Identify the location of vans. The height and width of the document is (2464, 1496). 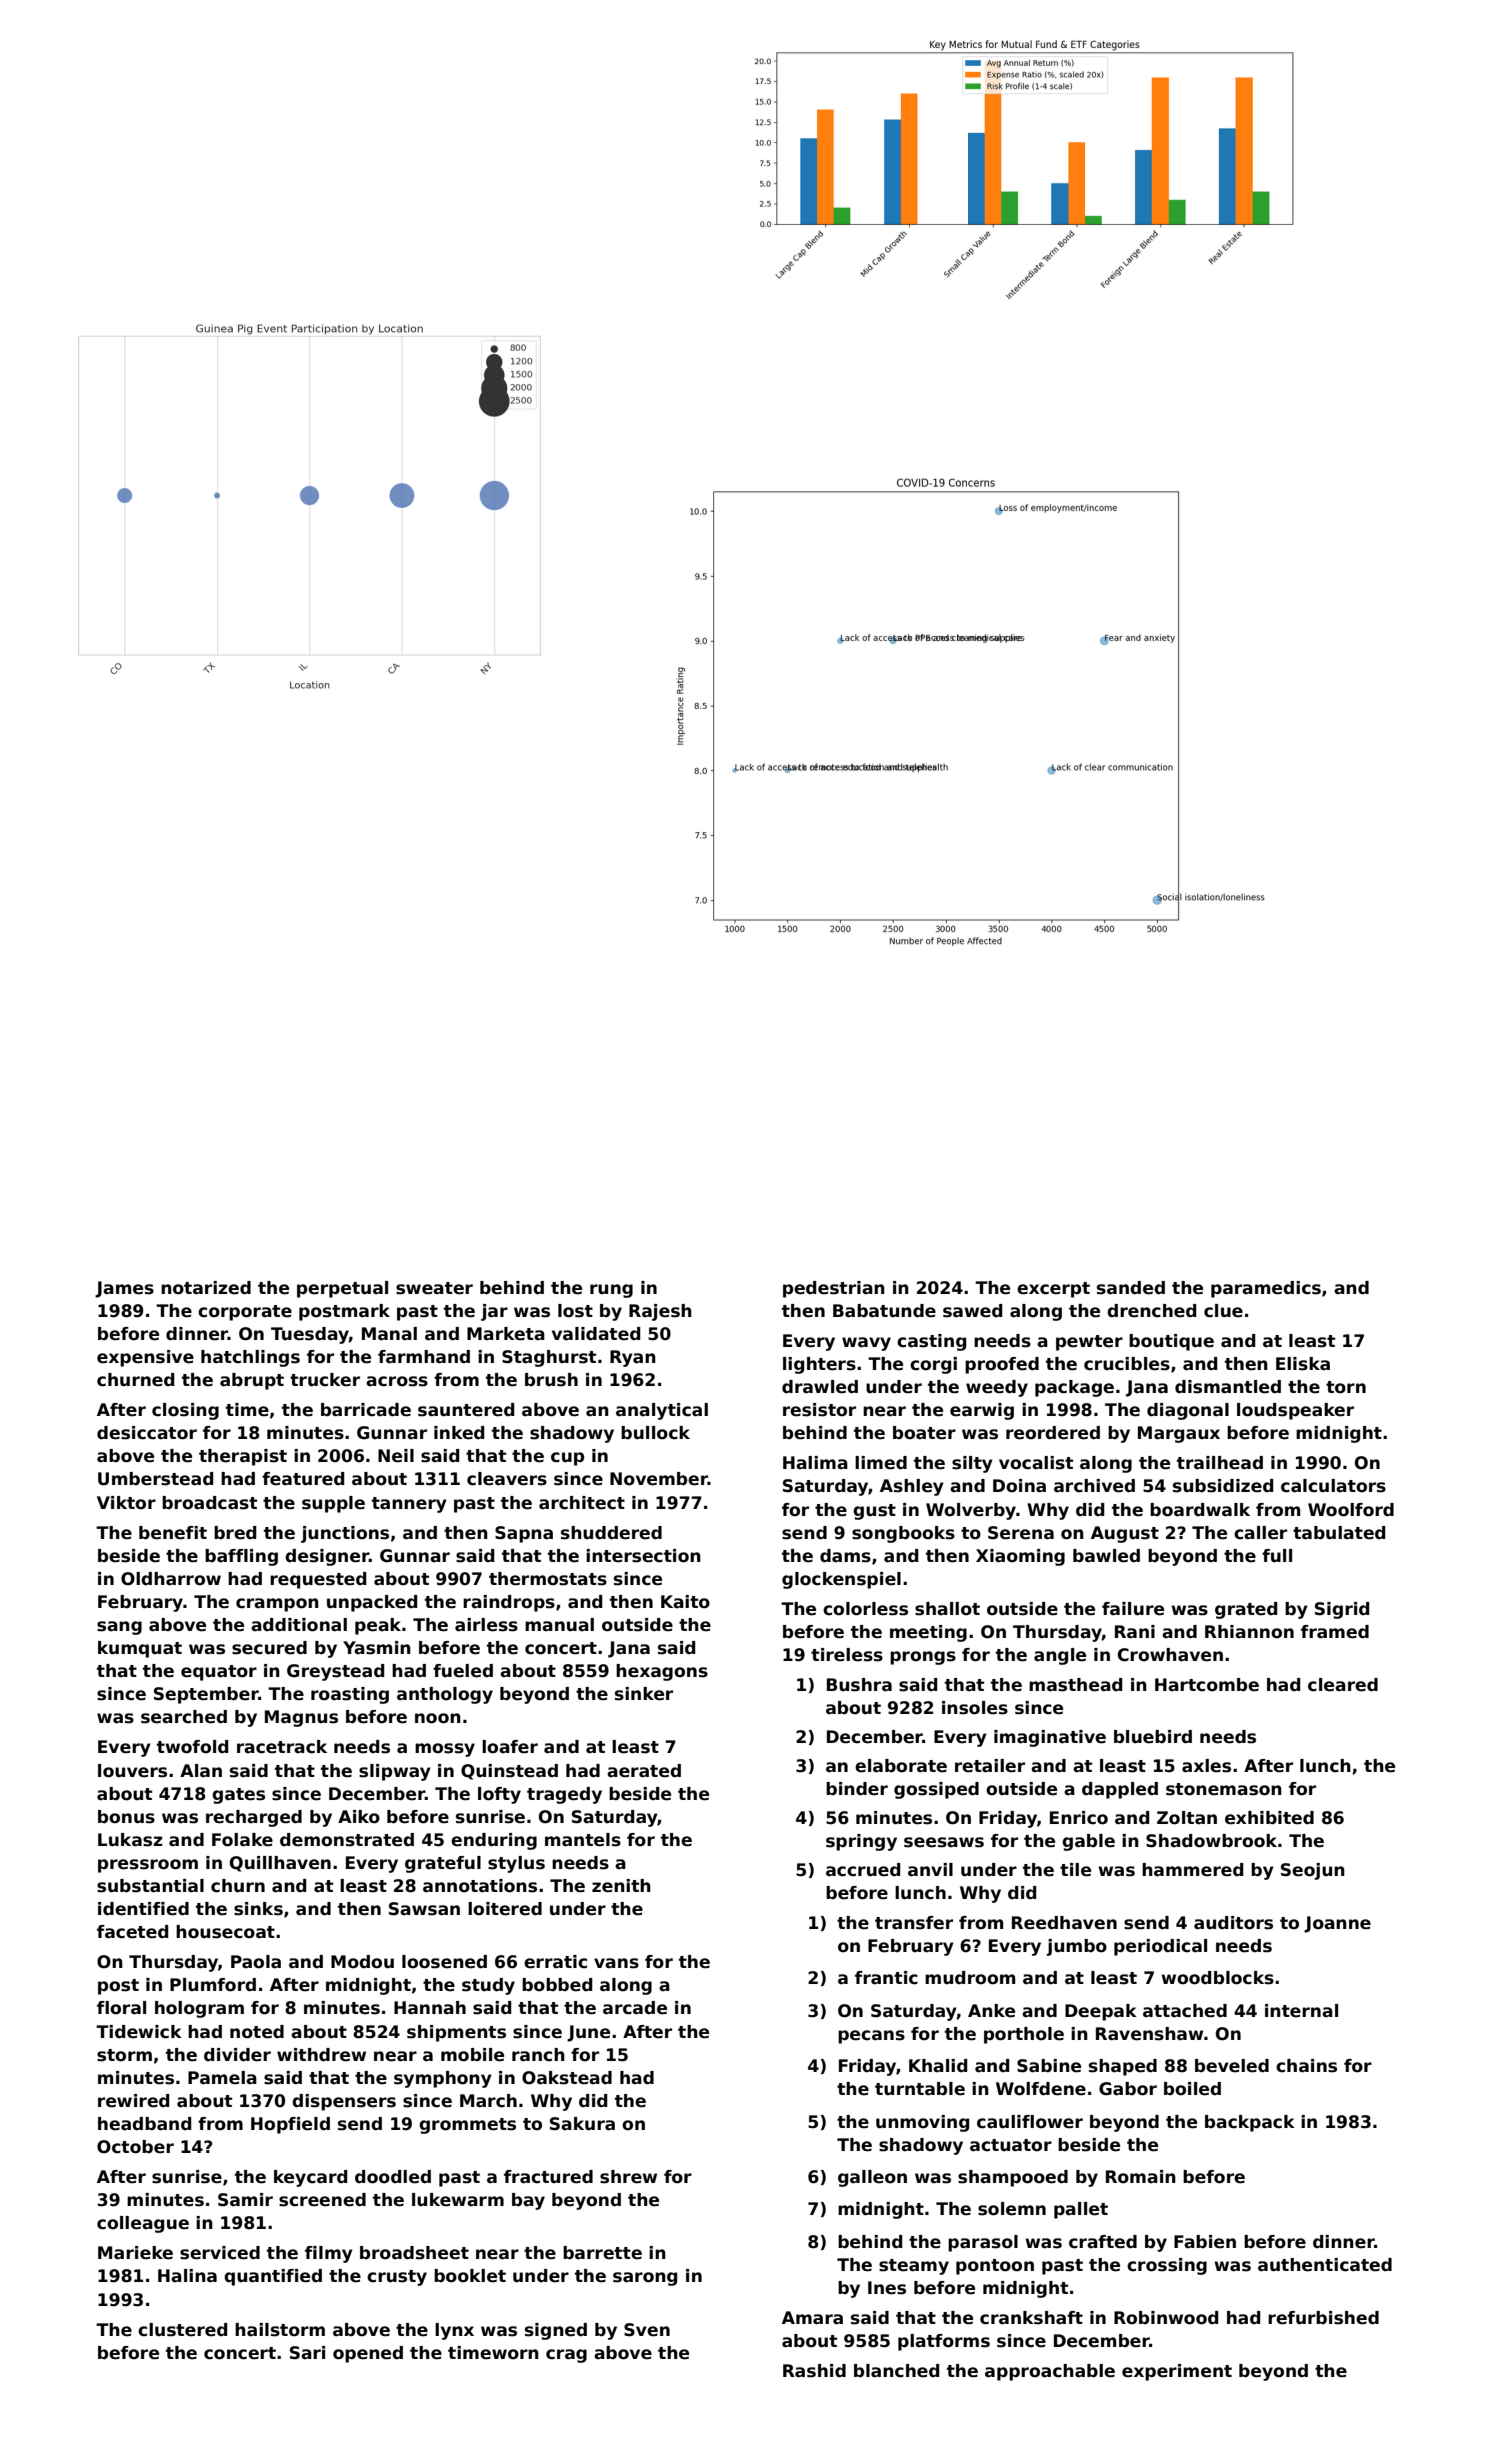
(616, 1963).
